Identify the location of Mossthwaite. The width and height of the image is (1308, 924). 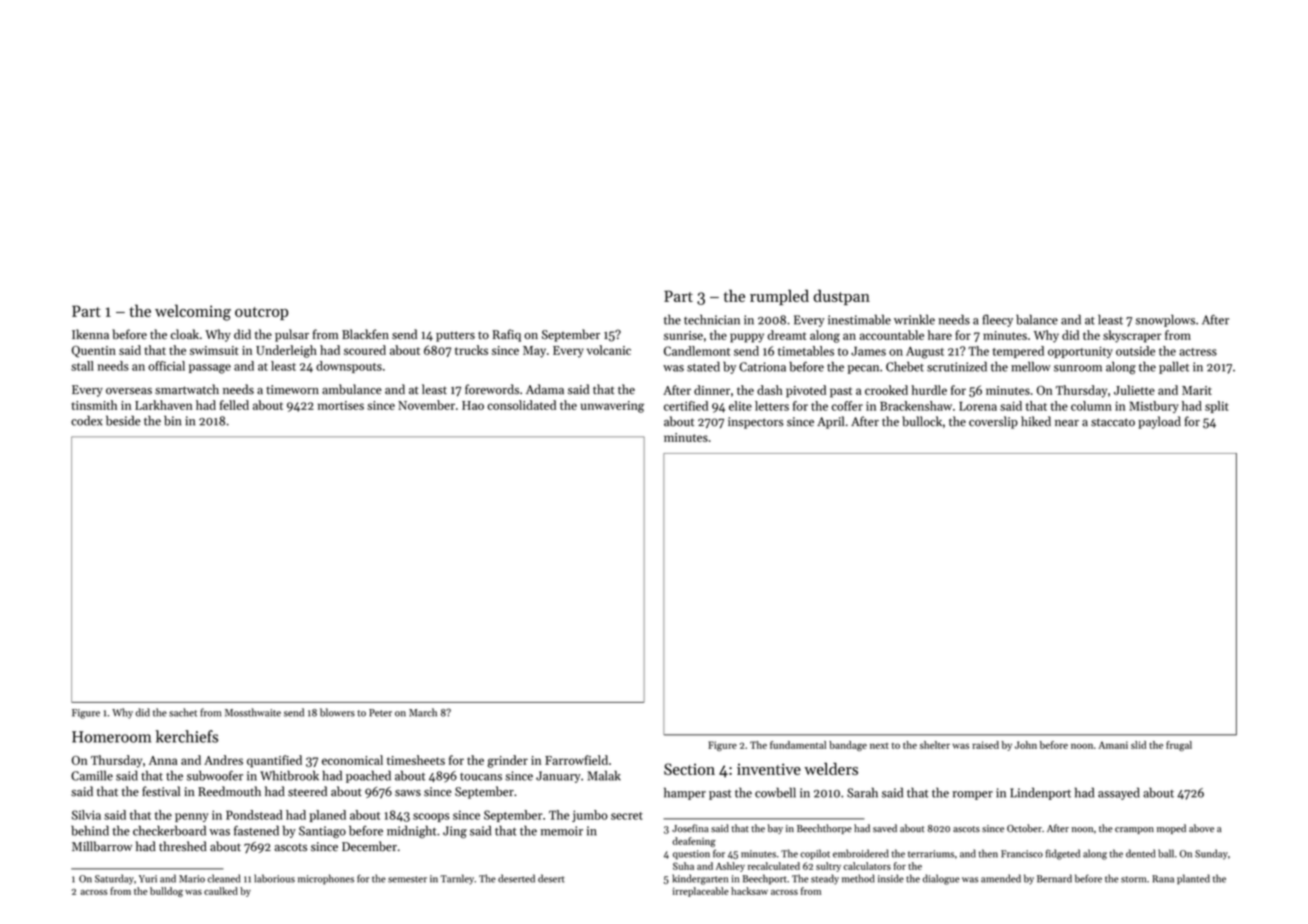
(253, 712).
